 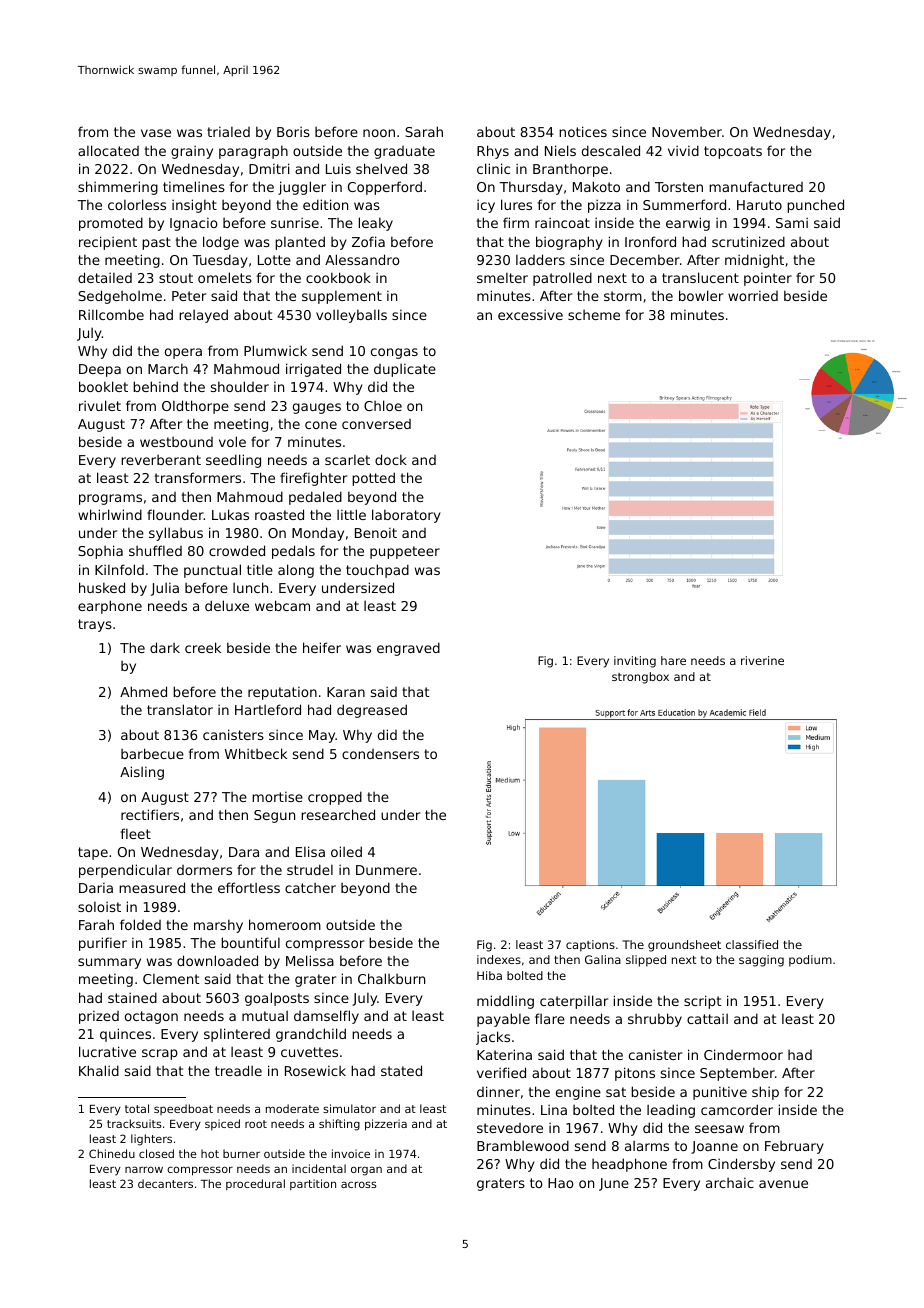 What do you see at coordinates (762, 660) in the page?
I see `riverine` at bounding box center [762, 660].
